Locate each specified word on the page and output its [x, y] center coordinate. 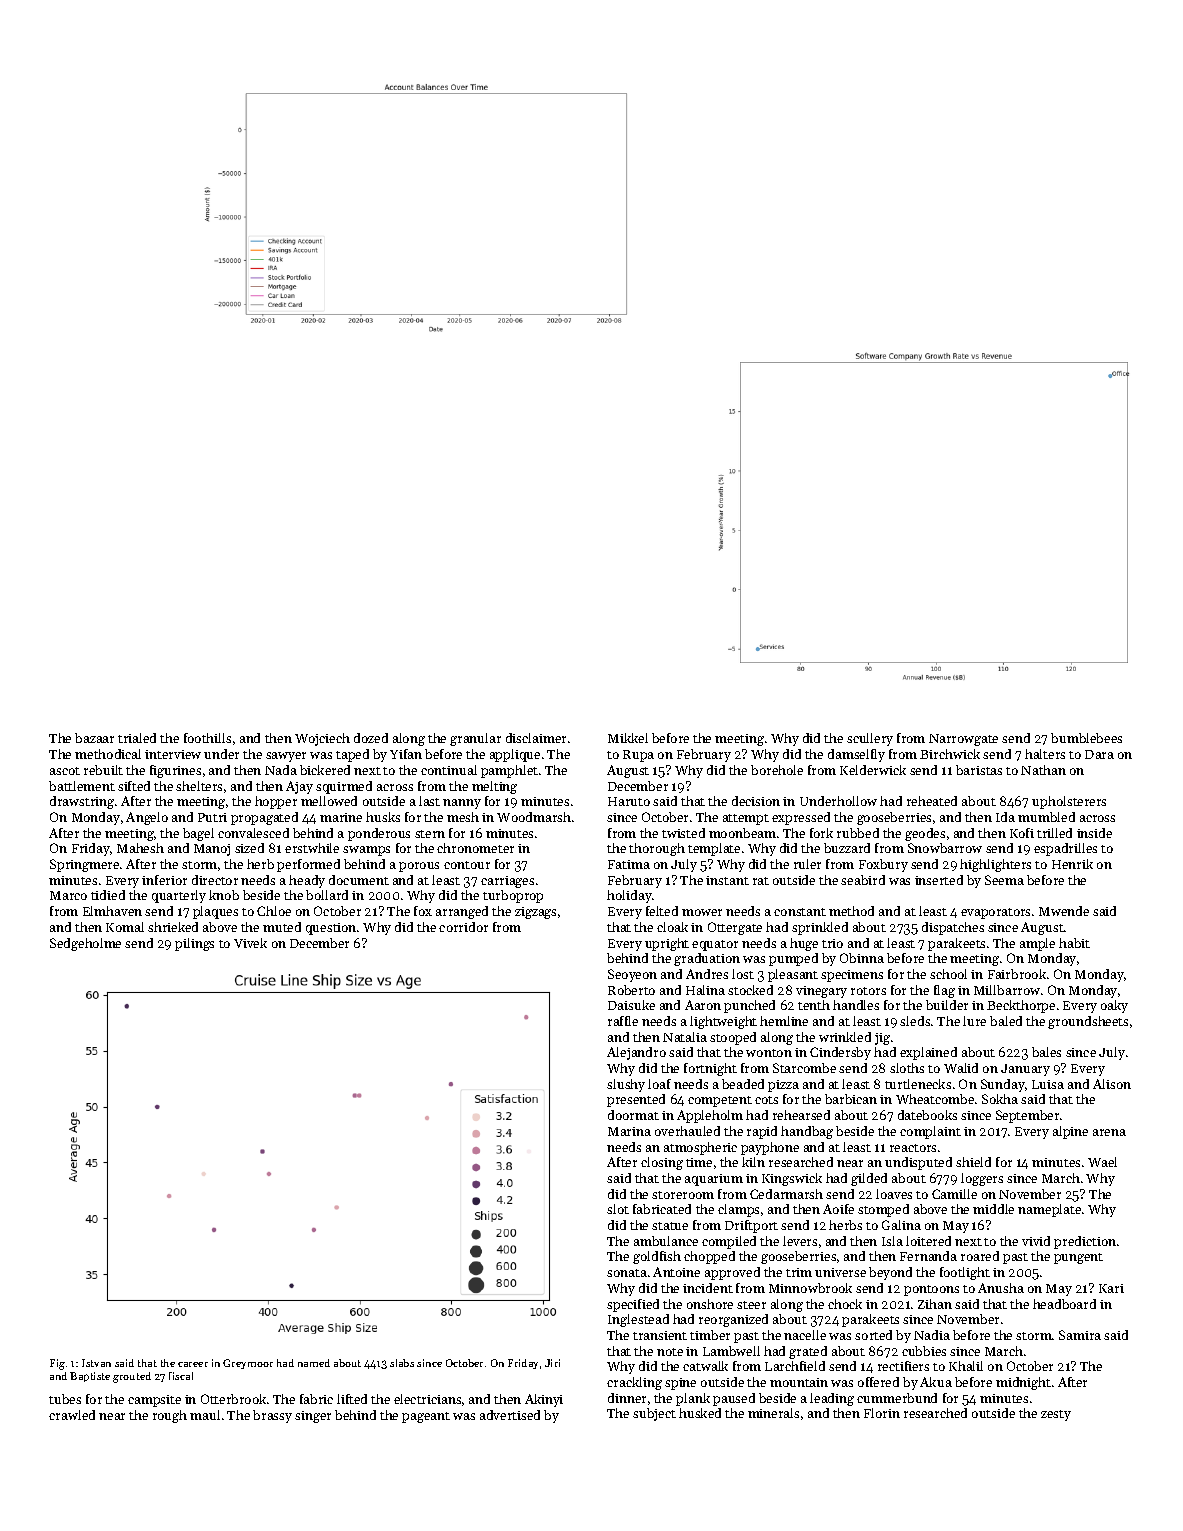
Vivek [250, 943]
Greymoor [248, 1364]
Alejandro [636, 1053]
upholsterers [1069, 802]
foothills [207, 738]
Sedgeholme [85, 944]
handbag [807, 1132]
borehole [777, 770]
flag [944, 991]
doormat [633, 1115]
